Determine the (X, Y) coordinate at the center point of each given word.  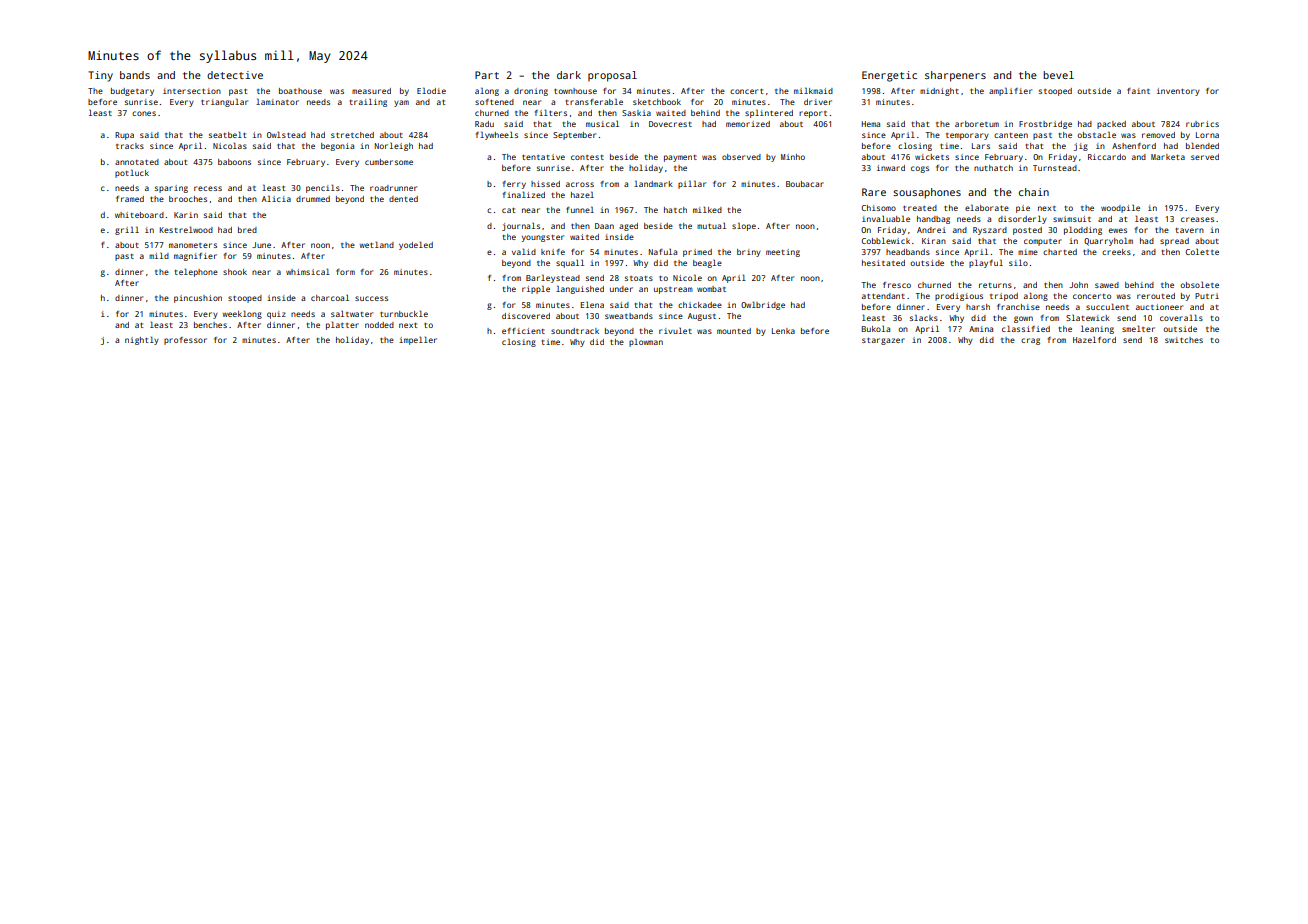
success (371, 298)
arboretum (977, 124)
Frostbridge (1045, 125)
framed (130, 199)
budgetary (132, 92)
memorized (748, 124)
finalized (524, 194)
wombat (711, 289)
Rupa (124, 136)
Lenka (783, 331)
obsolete (1199, 285)
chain (1034, 192)
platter (342, 325)
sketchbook (657, 102)
